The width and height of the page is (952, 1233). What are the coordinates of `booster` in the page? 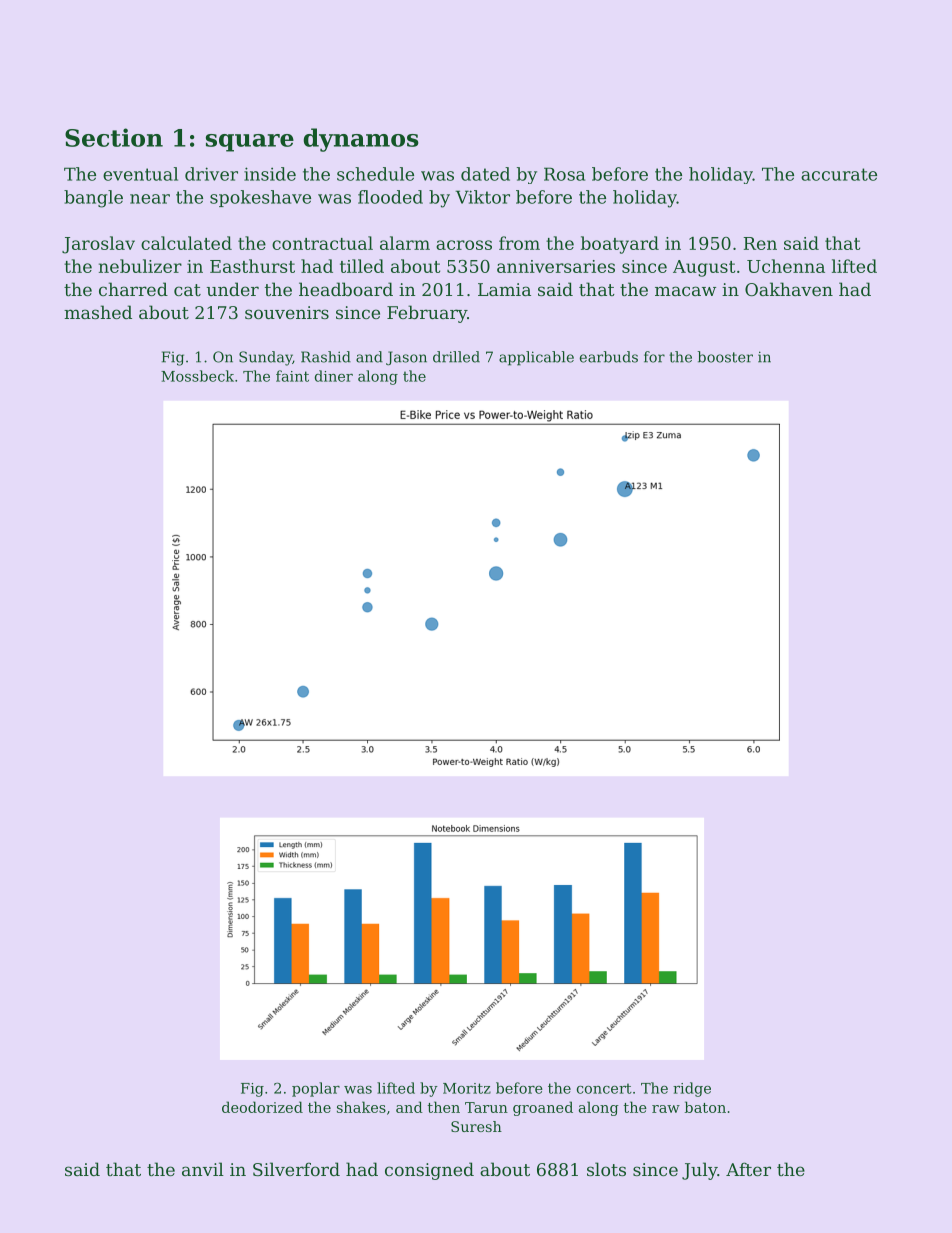 It's located at (725, 357).
